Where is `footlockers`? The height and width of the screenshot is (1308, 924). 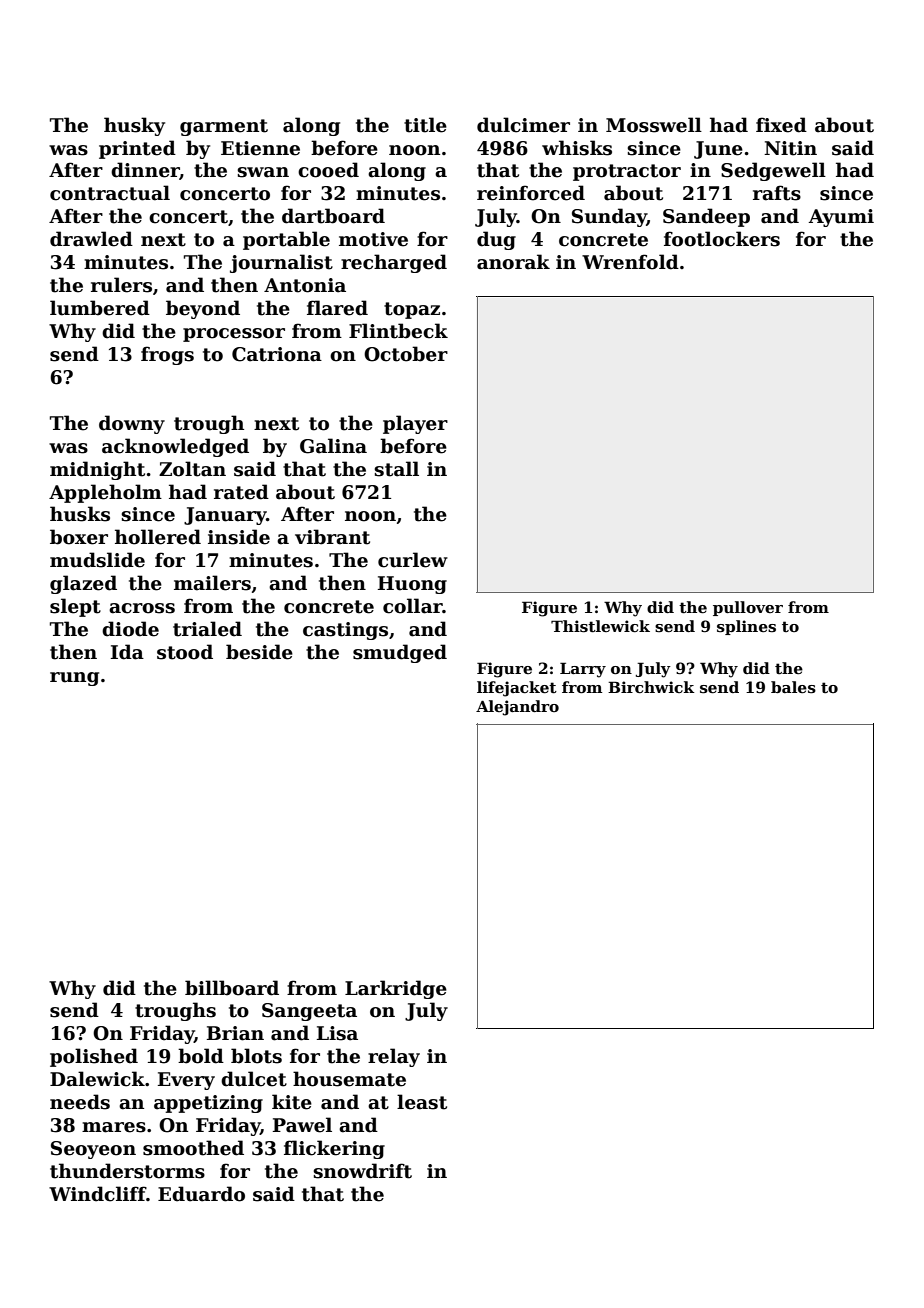 footlockers is located at coordinates (722, 239).
